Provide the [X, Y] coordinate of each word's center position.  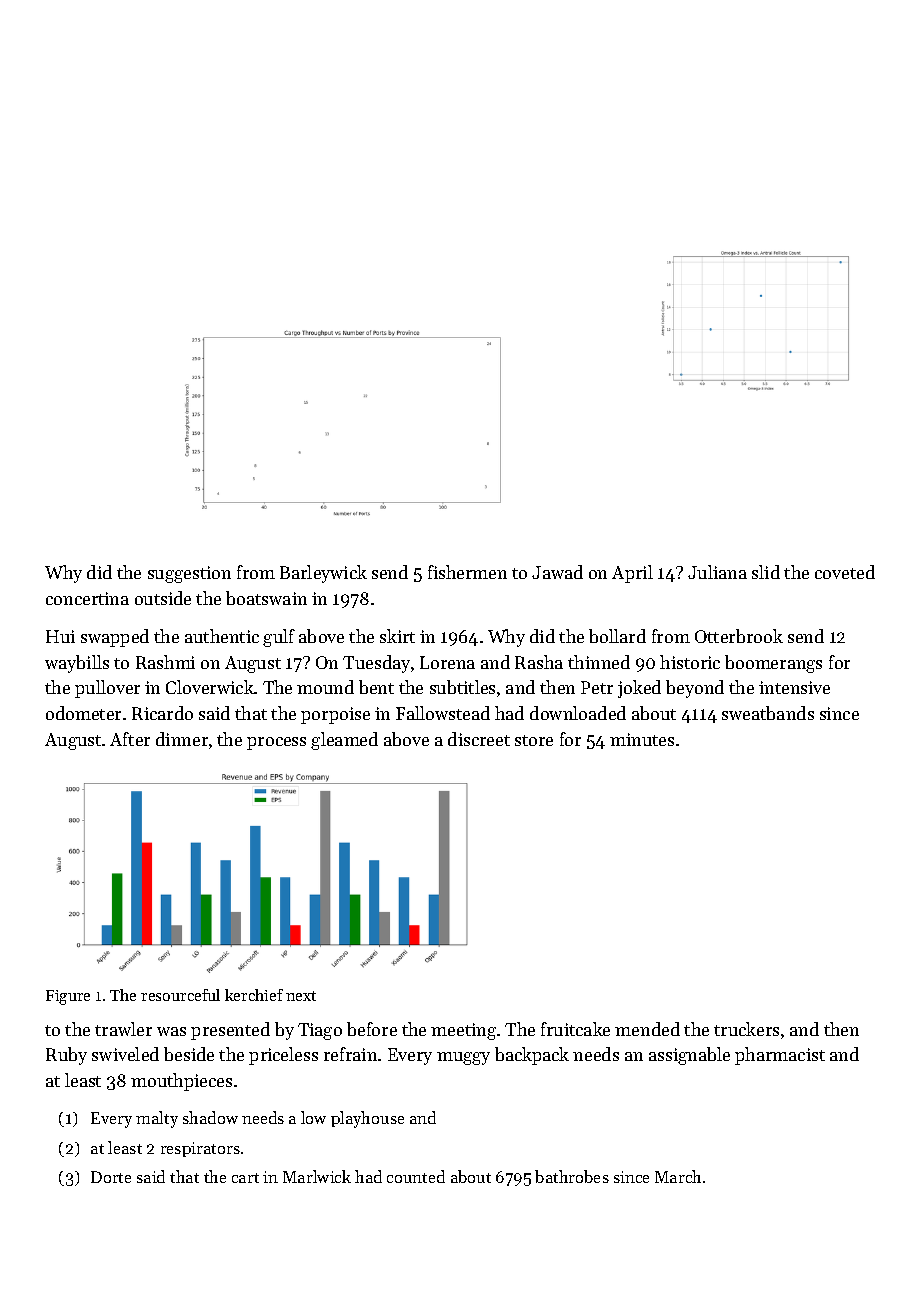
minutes [642, 739]
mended [647, 1029]
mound [325, 687]
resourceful [180, 995]
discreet [479, 739]
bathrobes [572, 1176]
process [276, 743]
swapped [115, 638]
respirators [200, 1149]
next [301, 996]
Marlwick [317, 1176]
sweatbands [768, 713]
